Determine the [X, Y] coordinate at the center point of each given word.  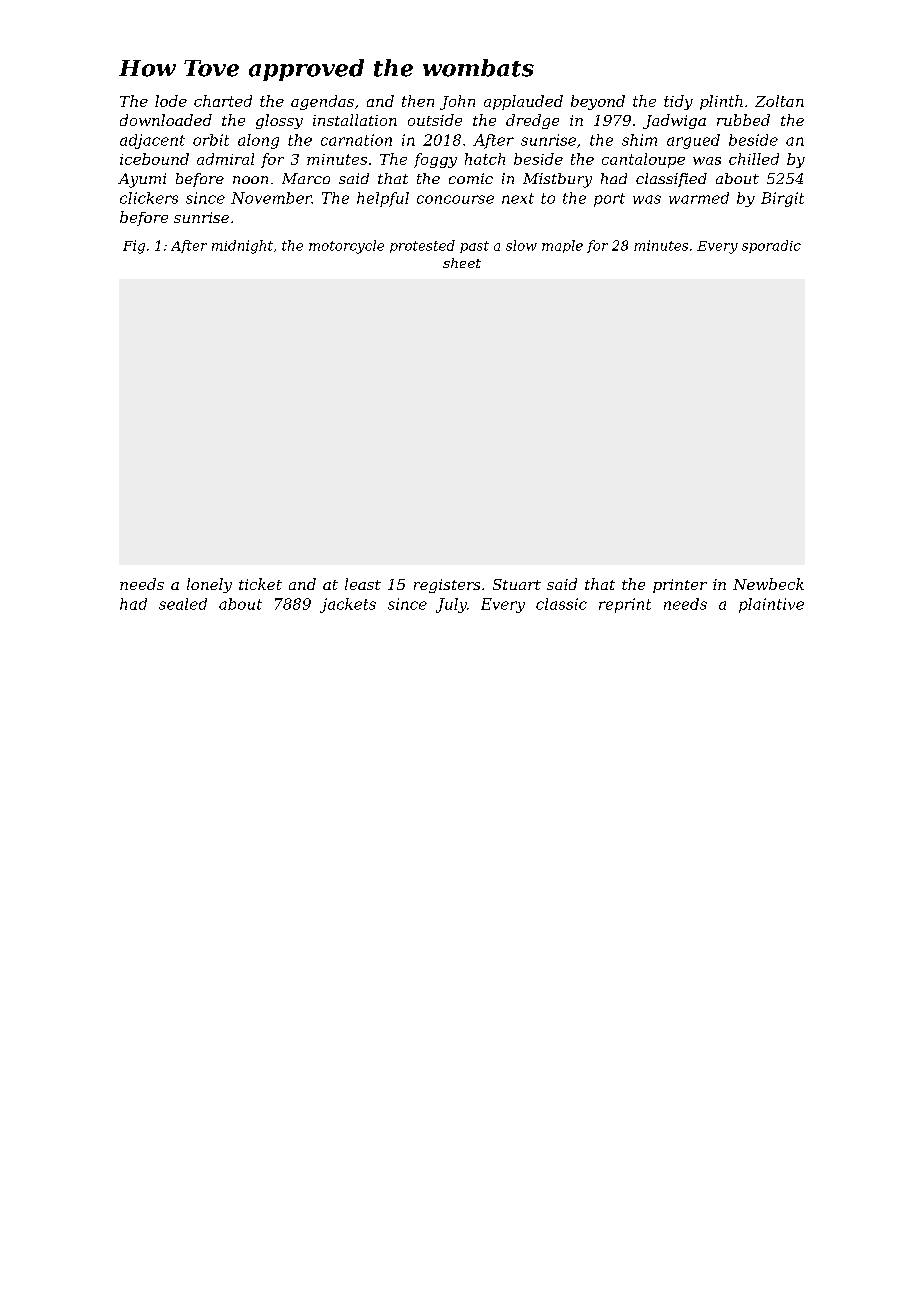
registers [447, 586]
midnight [242, 247]
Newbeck [768, 584]
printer [680, 586]
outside [435, 120]
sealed [183, 604]
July [451, 605]
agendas [322, 102]
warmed [699, 198]
